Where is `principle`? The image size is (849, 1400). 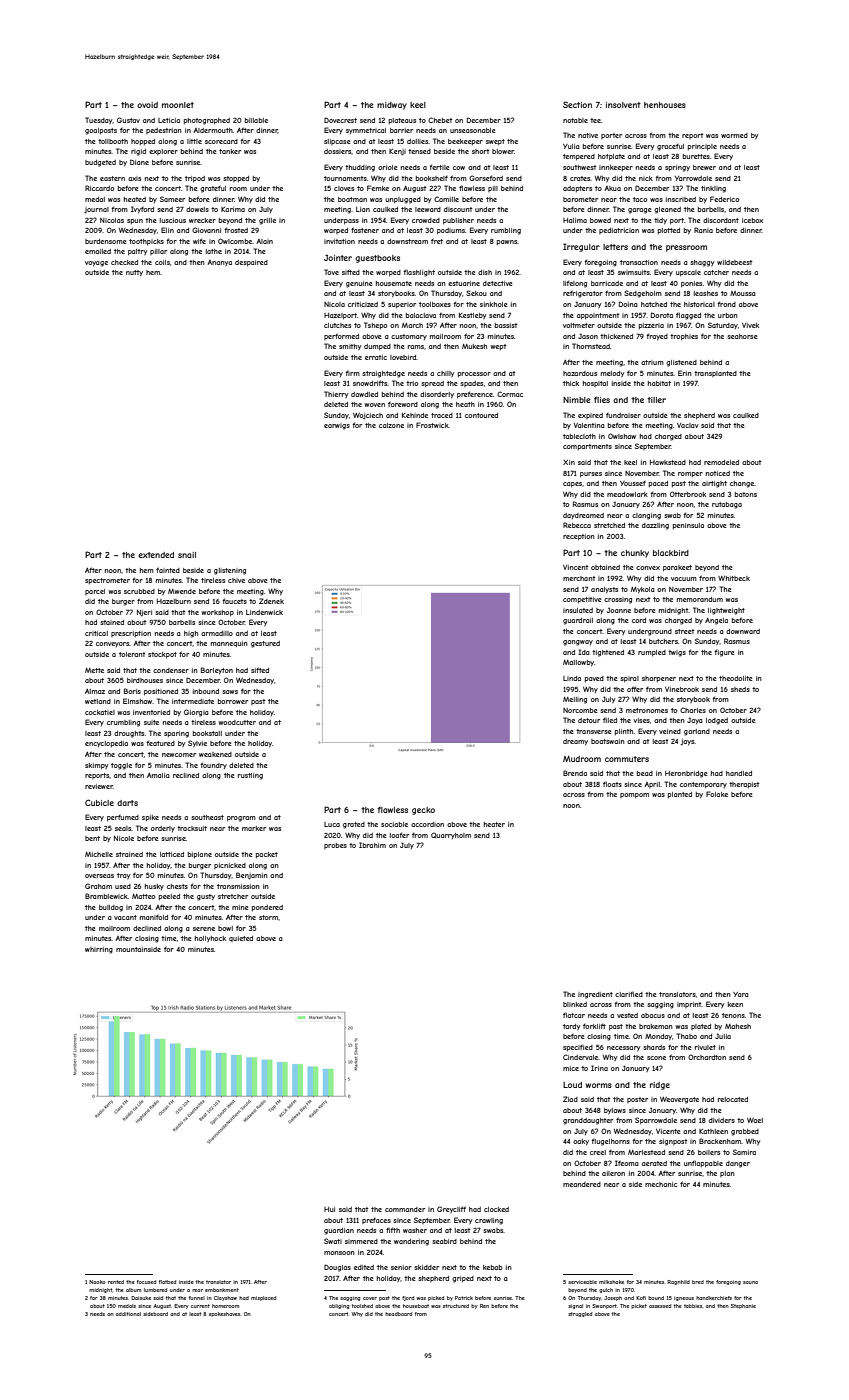 principle is located at coordinates (702, 147).
